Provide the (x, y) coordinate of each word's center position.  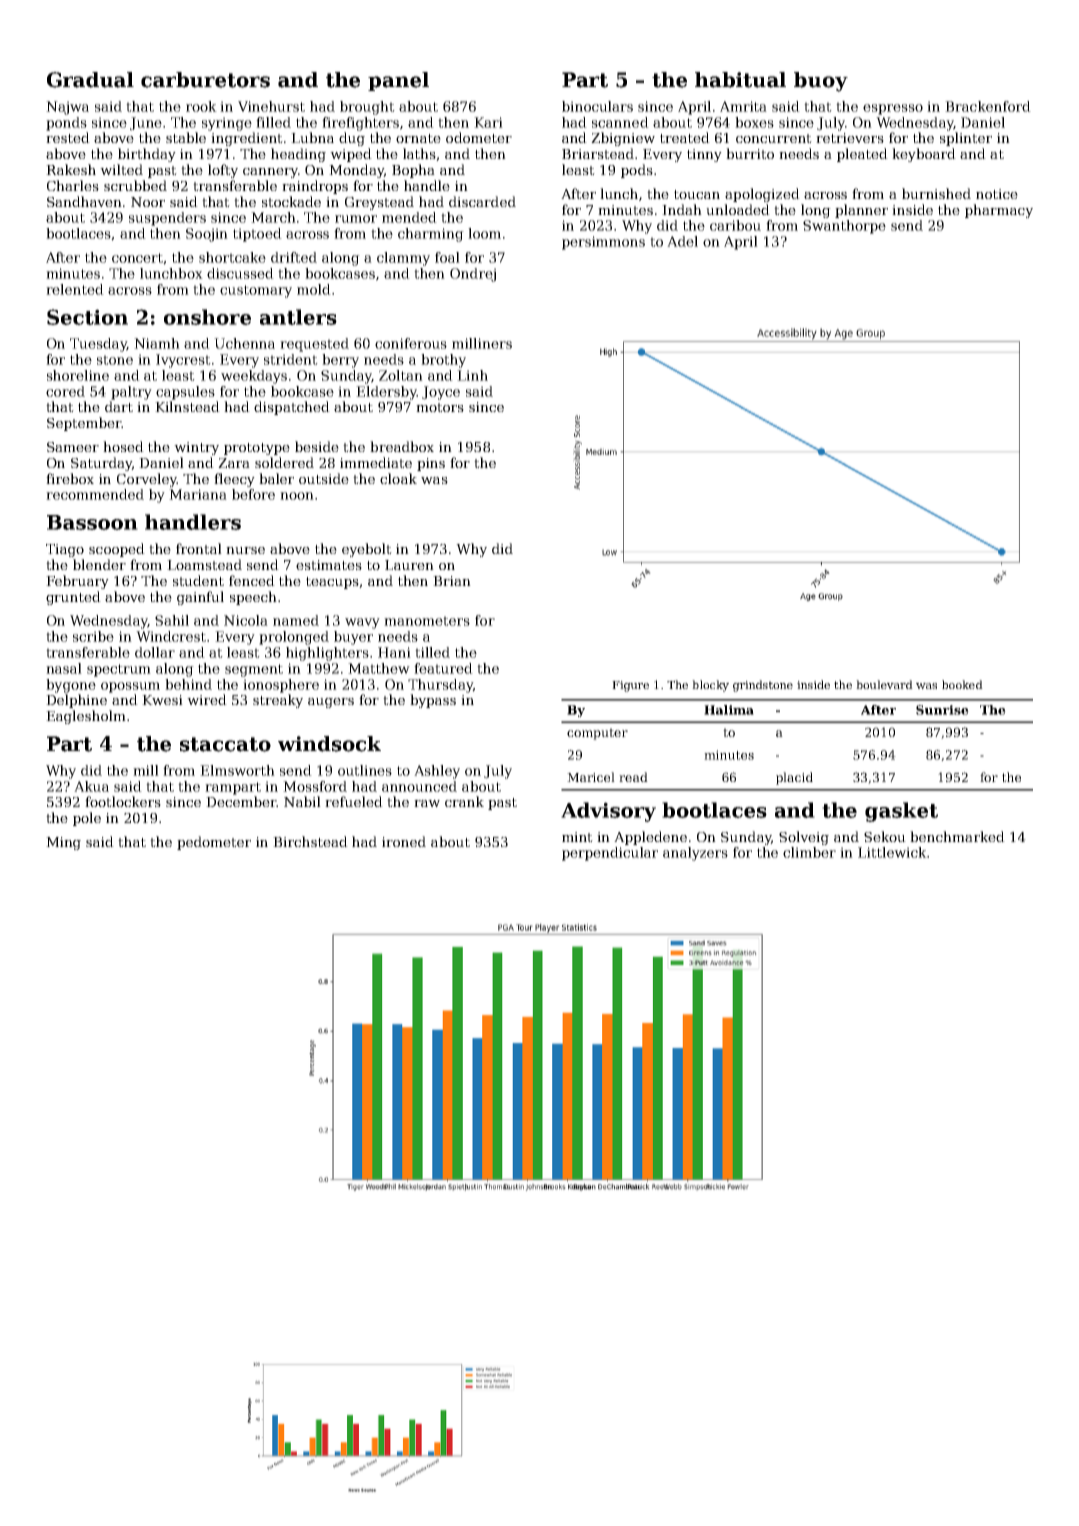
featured (443, 668)
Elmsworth (237, 770)
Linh (472, 375)
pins (431, 464)
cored (65, 391)
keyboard (924, 155)
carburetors (205, 80)
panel (398, 81)
